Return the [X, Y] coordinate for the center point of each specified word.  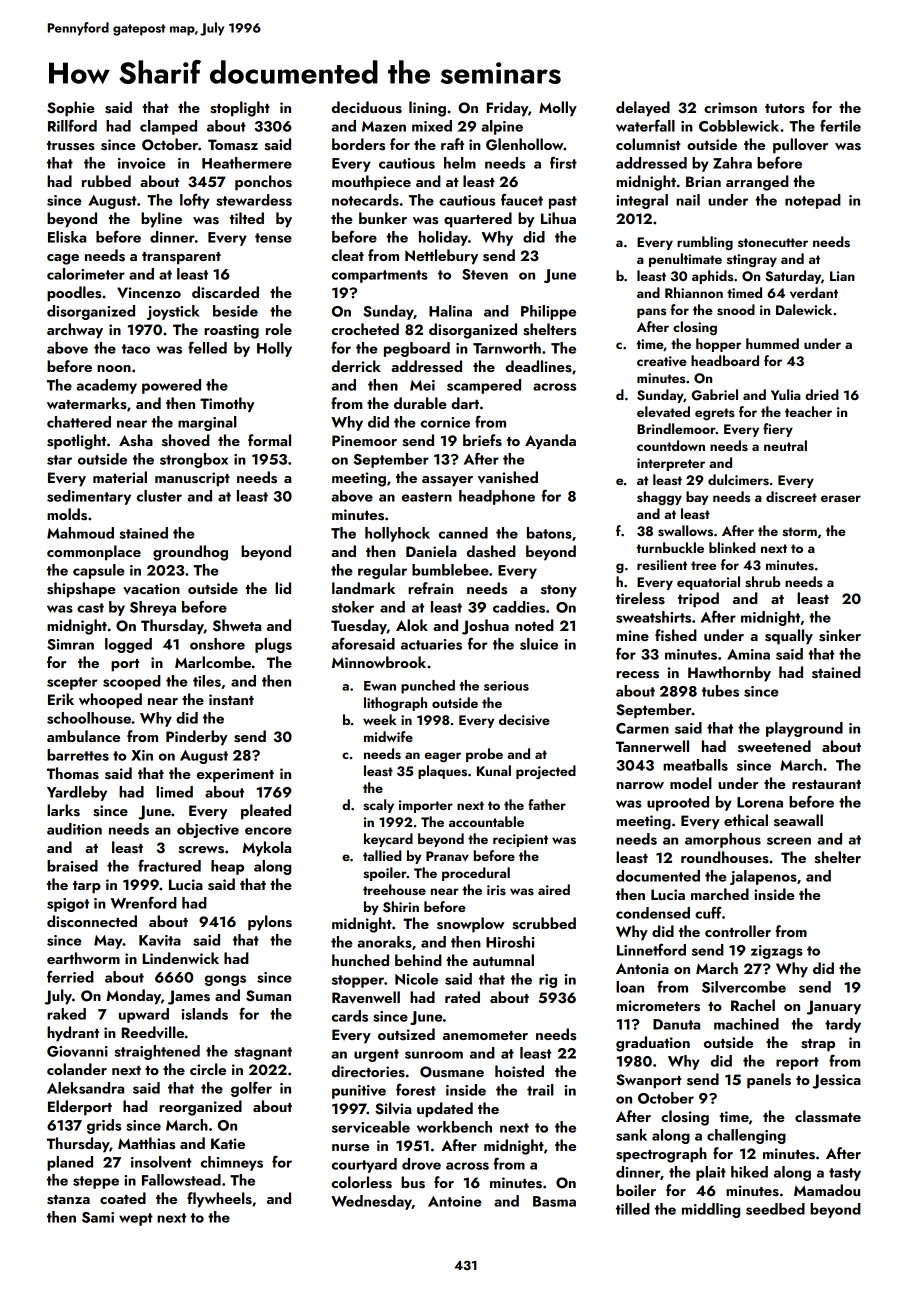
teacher [808, 411]
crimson [730, 108]
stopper [358, 981]
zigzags [777, 952]
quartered [478, 220]
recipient [520, 840]
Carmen [642, 728]
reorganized [200, 1108]
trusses [71, 146]
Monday [133, 997]
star [59, 460]
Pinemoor [364, 440]
